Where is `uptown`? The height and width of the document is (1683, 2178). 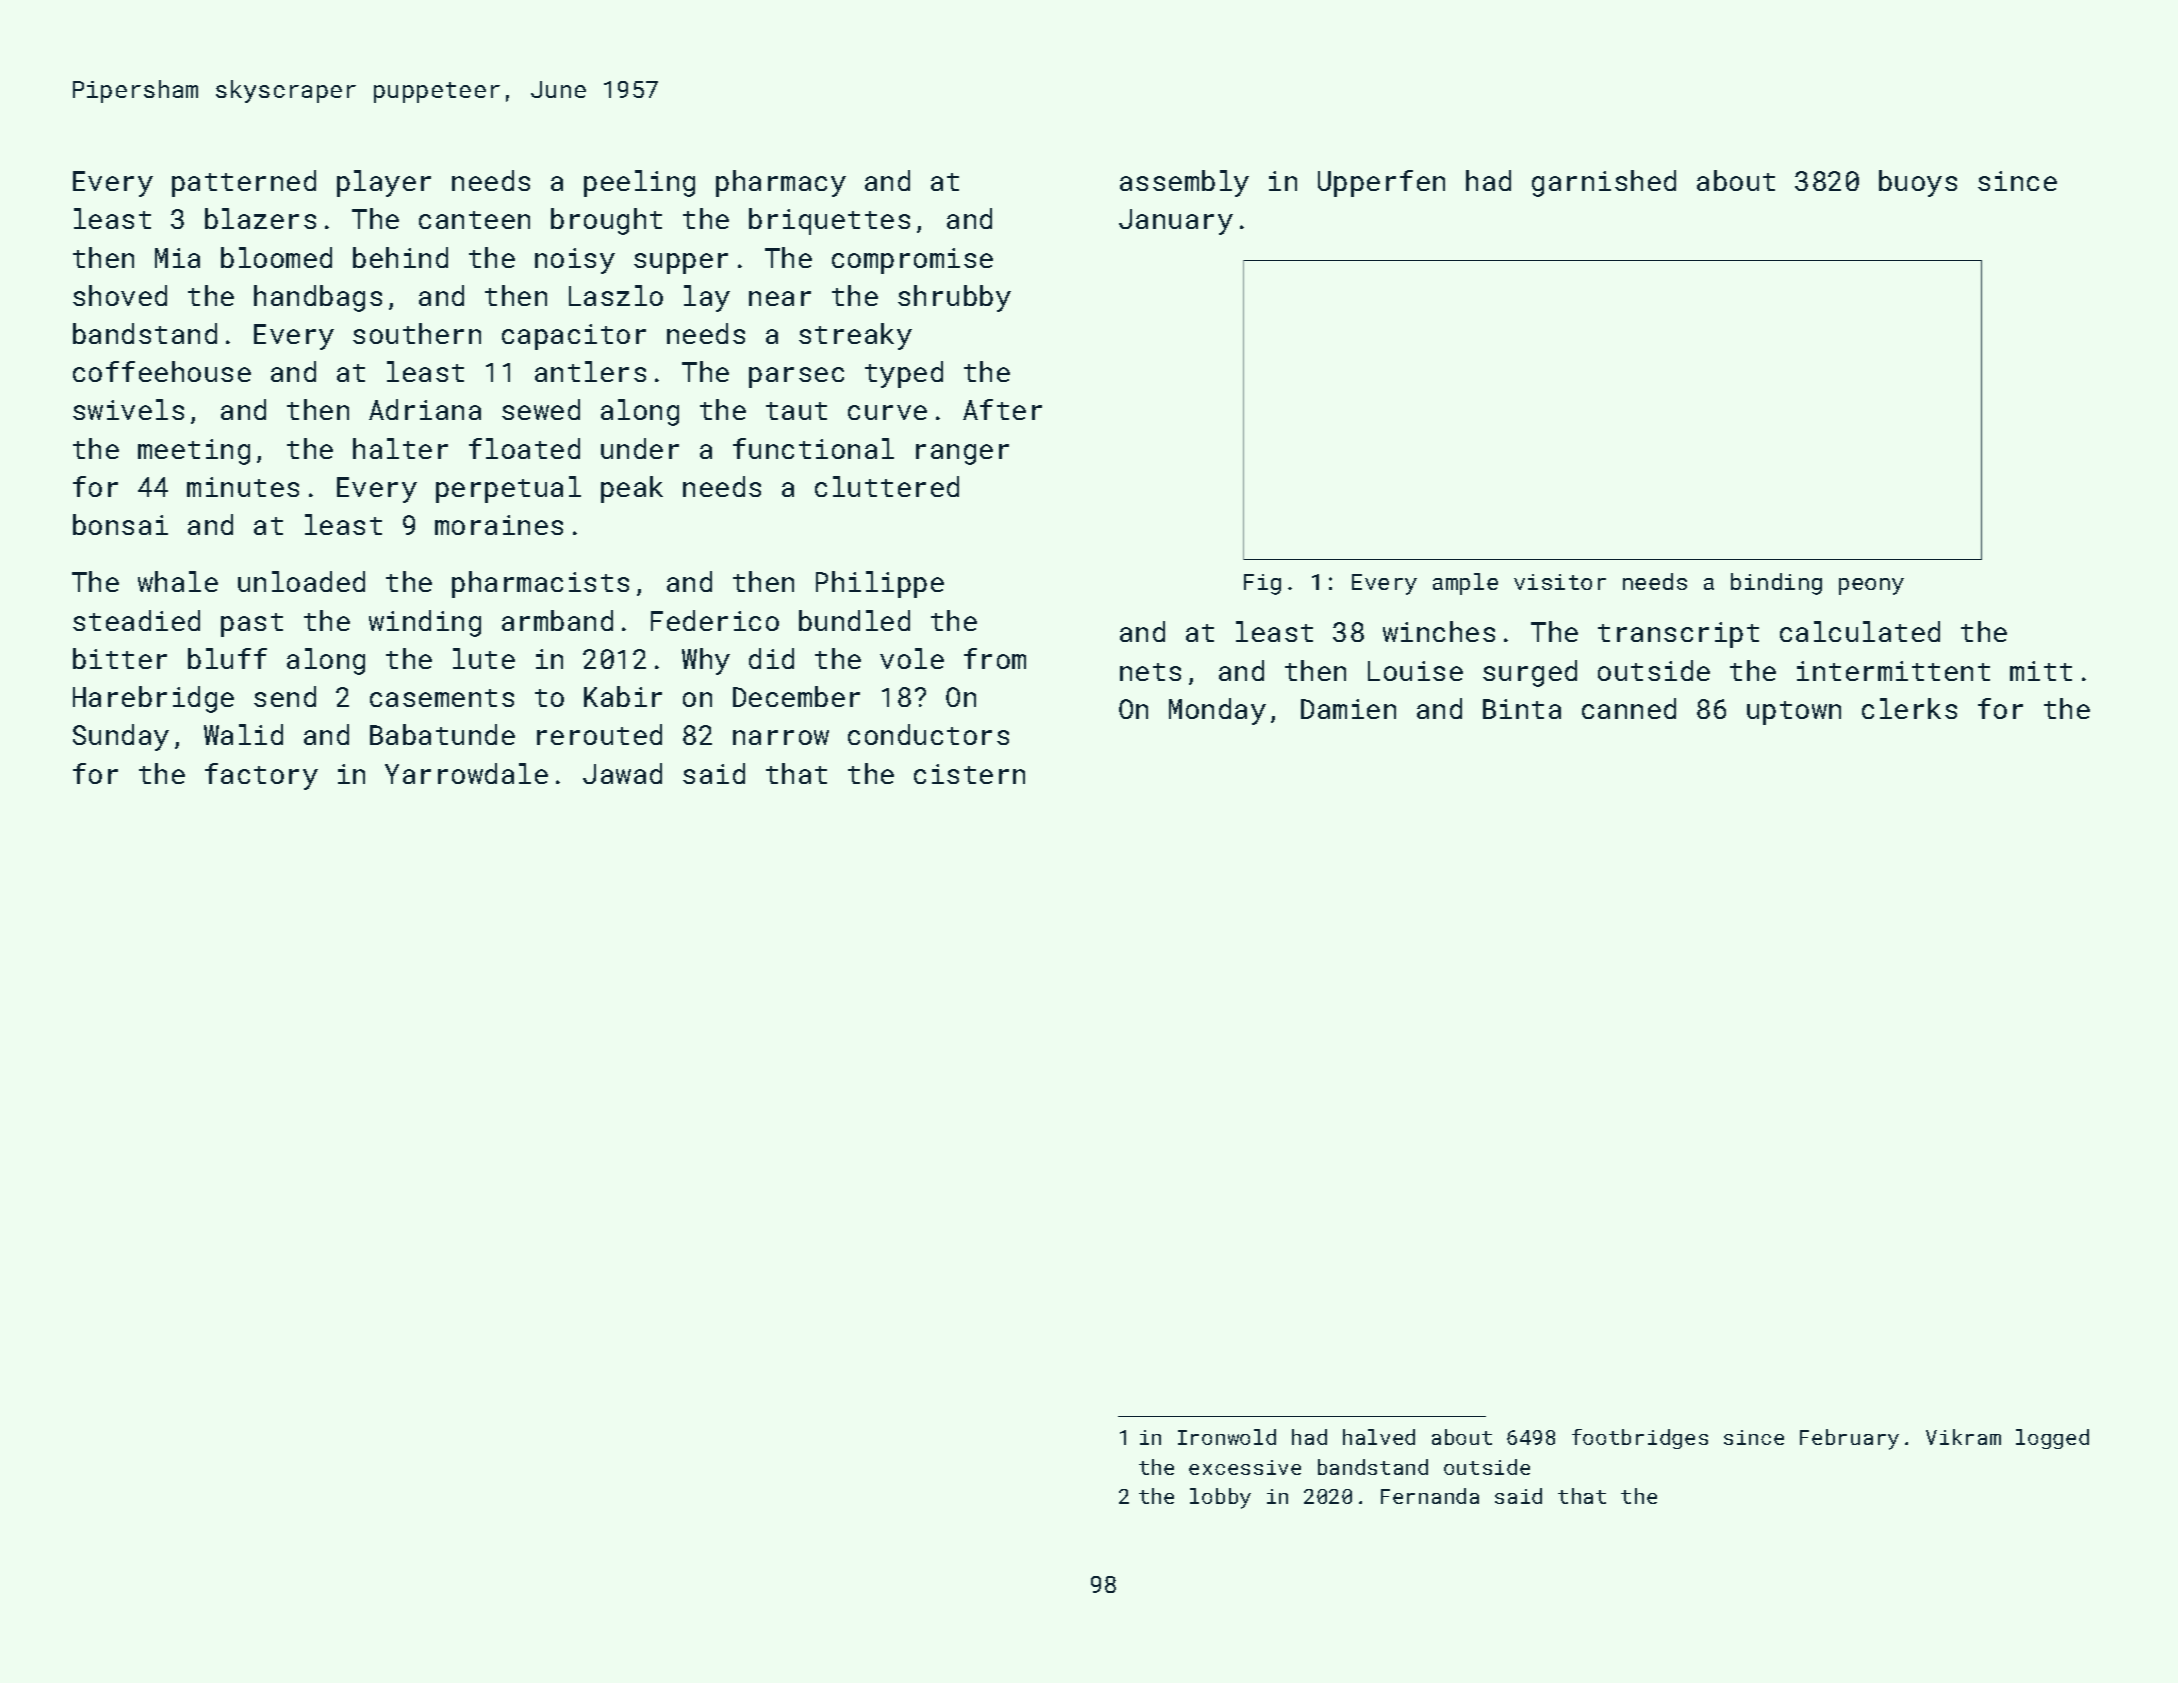 uptown is located at coordinates (1794, 713).
